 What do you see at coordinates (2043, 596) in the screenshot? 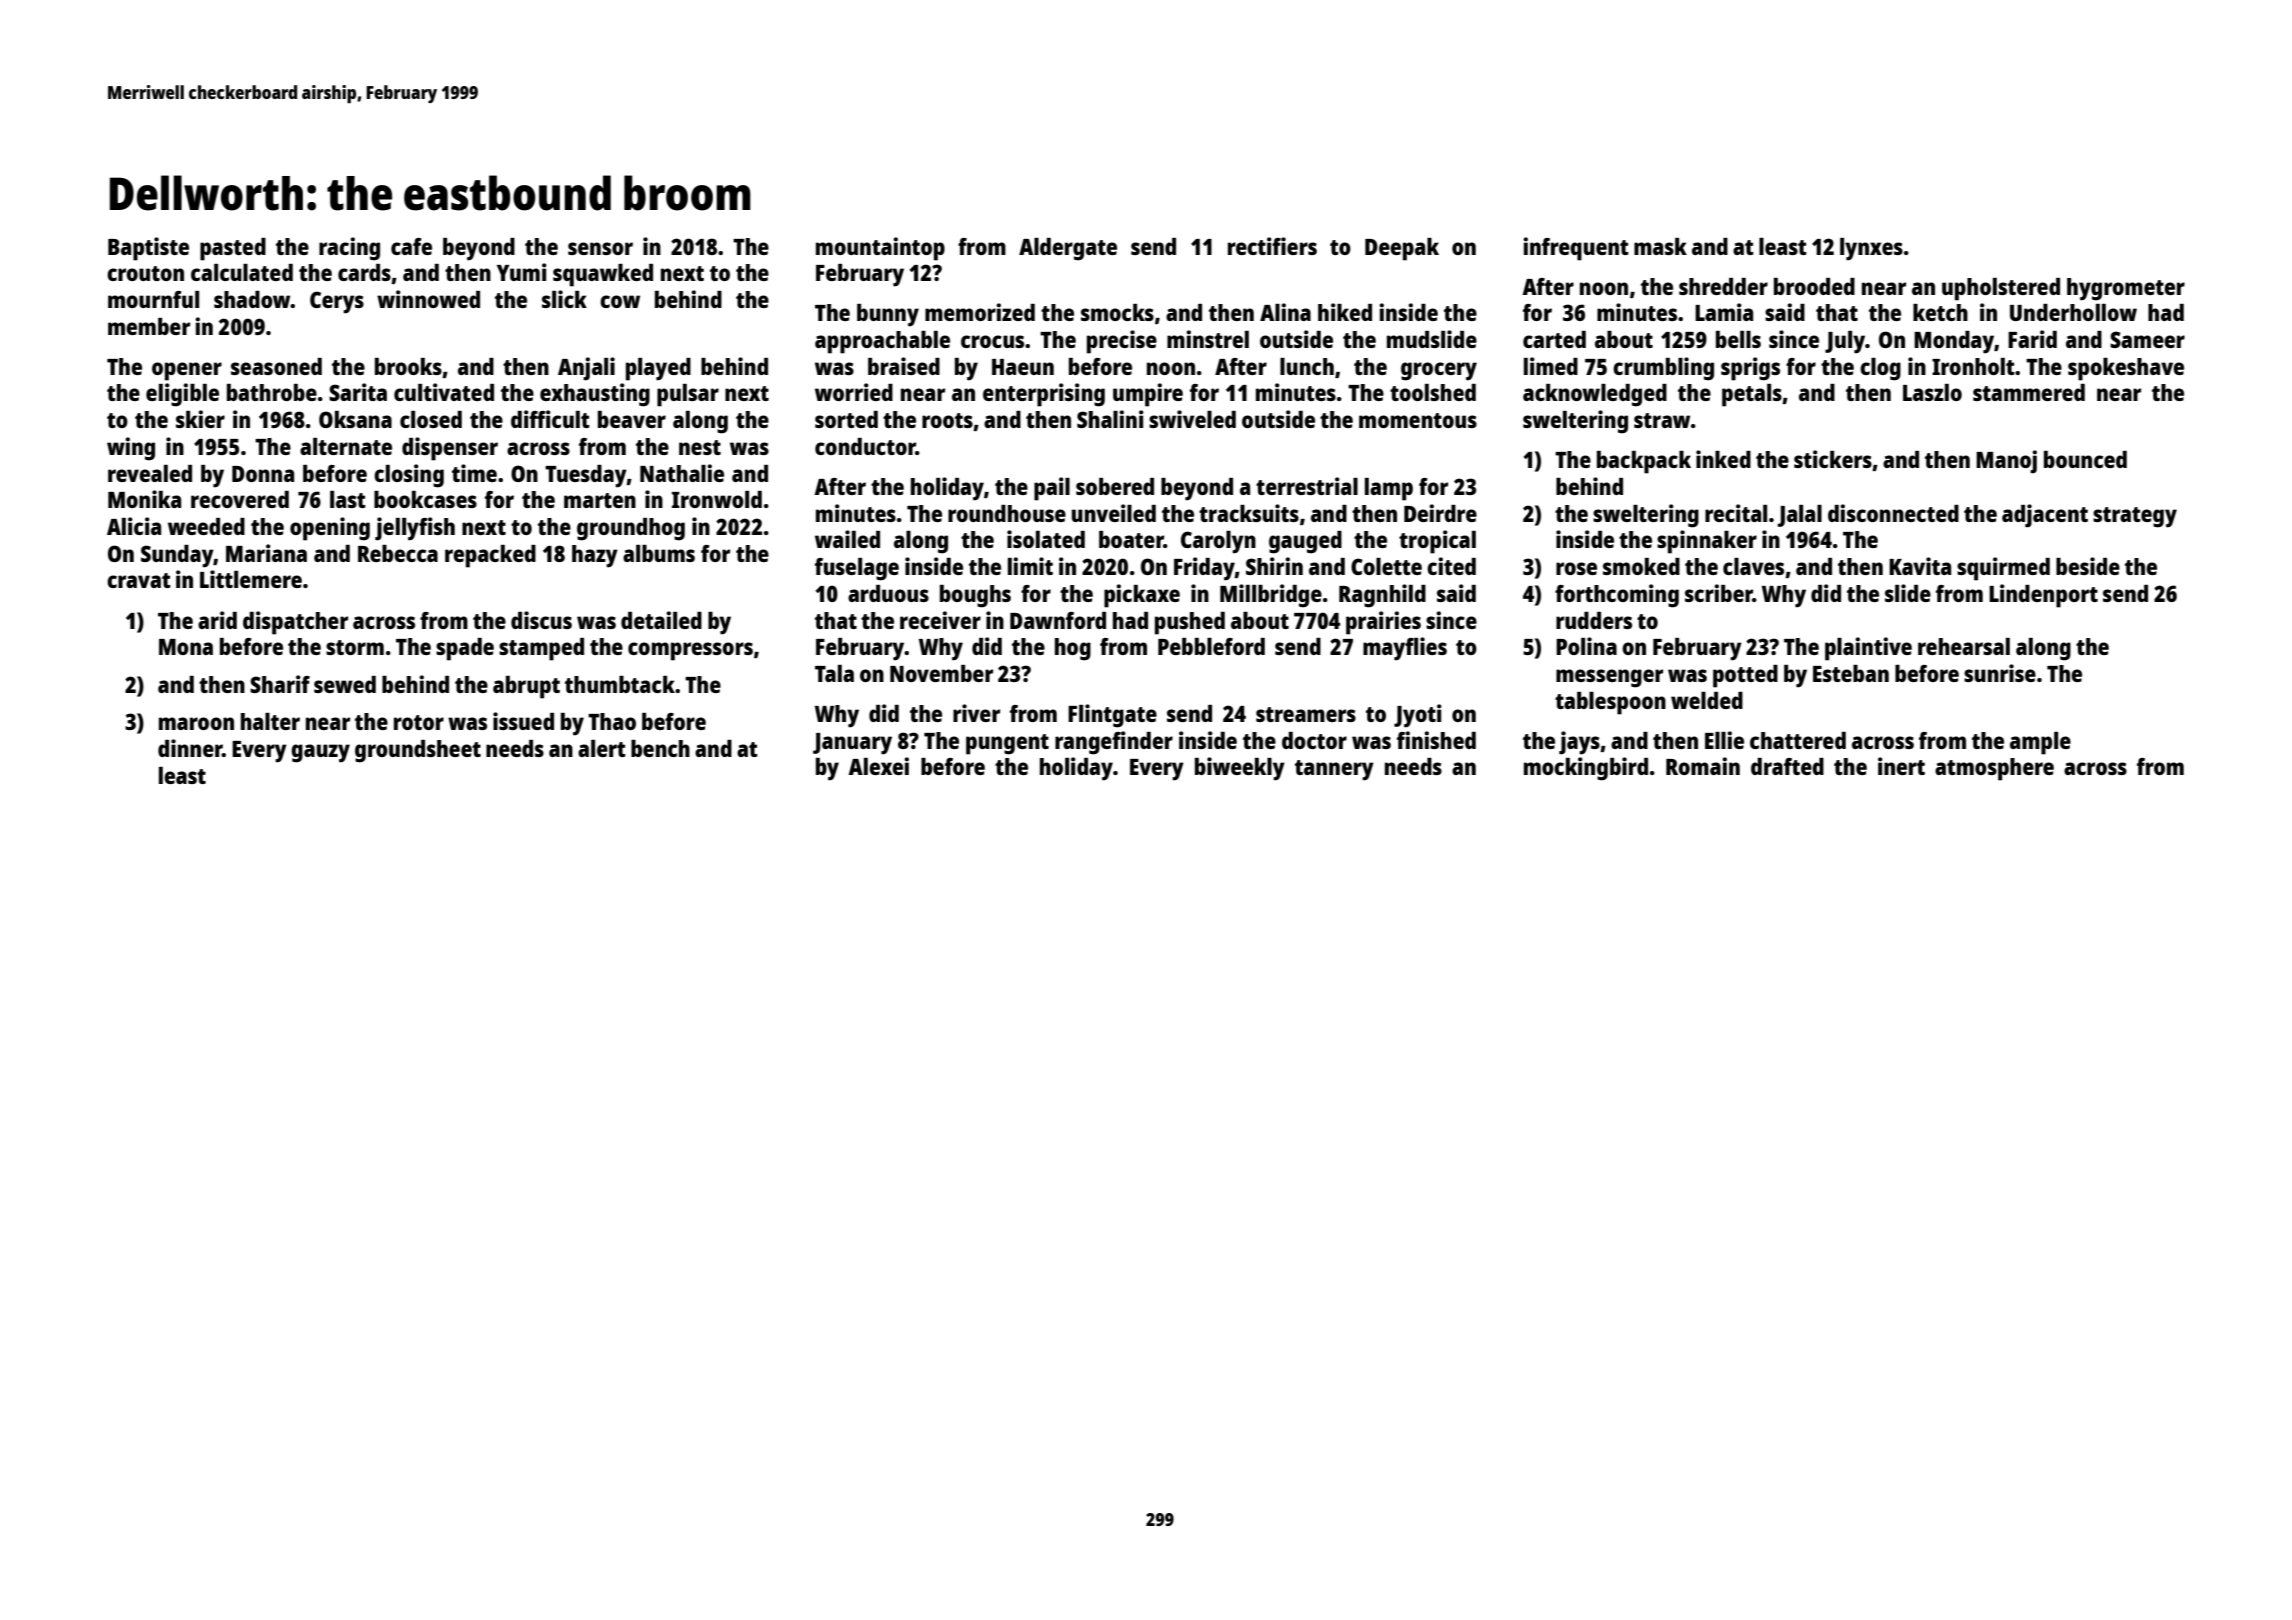
I see `Lindenport` at bounding box center [2043, 596].
